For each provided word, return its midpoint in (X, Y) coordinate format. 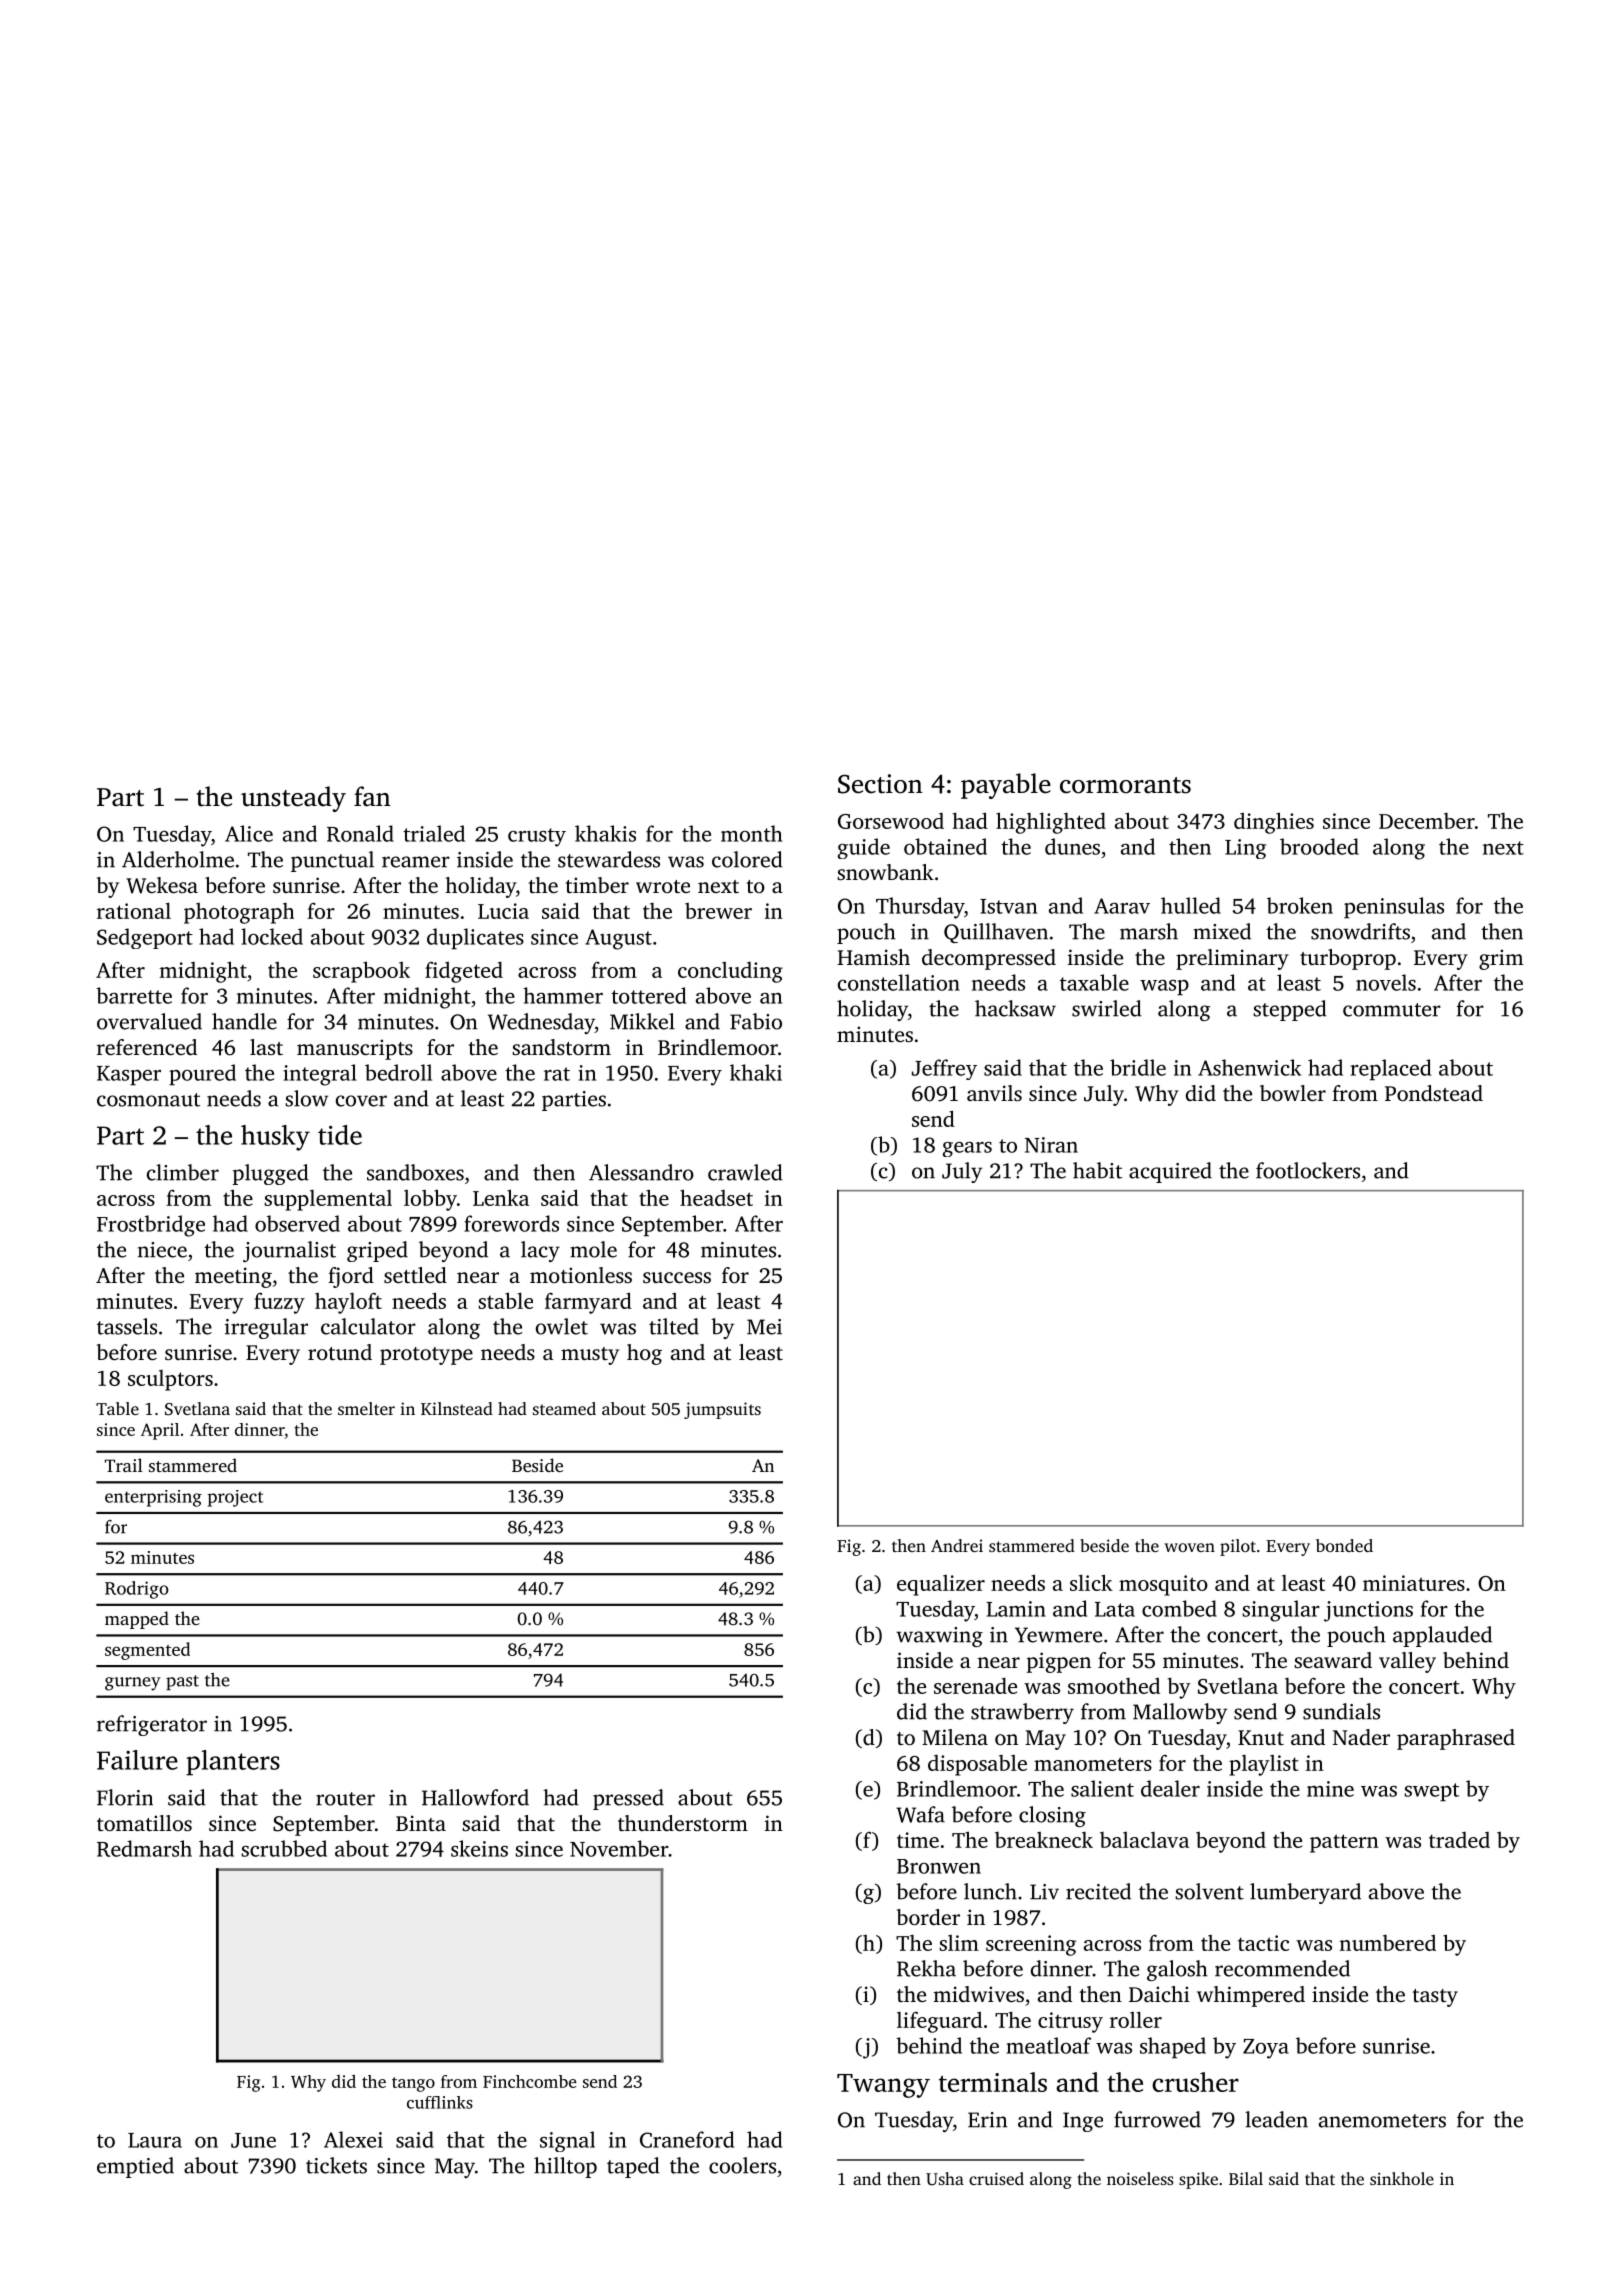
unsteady (293, 799)
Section (880, 784)
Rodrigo (137, 1590)
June (253, 2140)
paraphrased (1456, 1739)
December (1427, 821)
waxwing (939, 1637)
